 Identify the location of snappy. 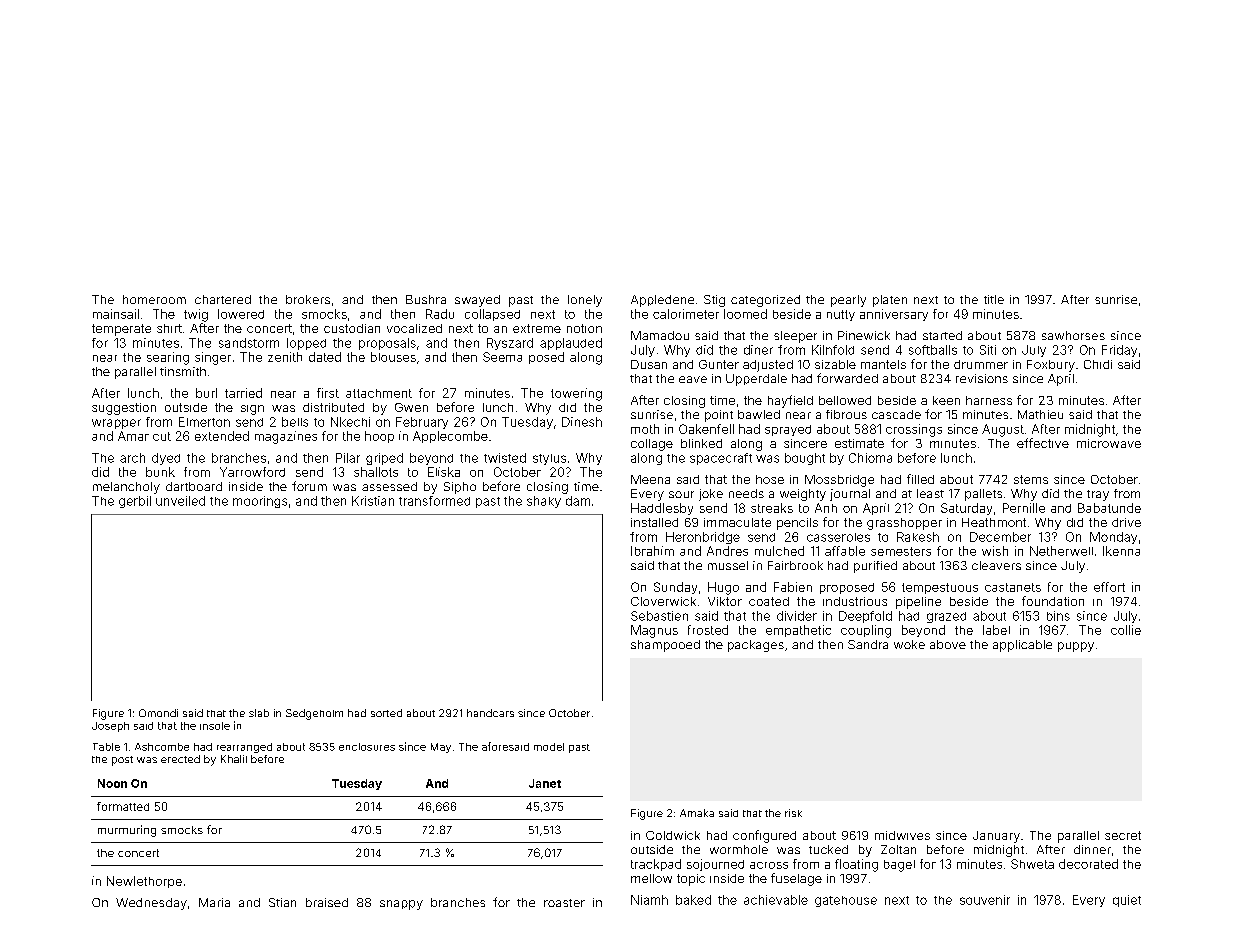
(401, 905).
